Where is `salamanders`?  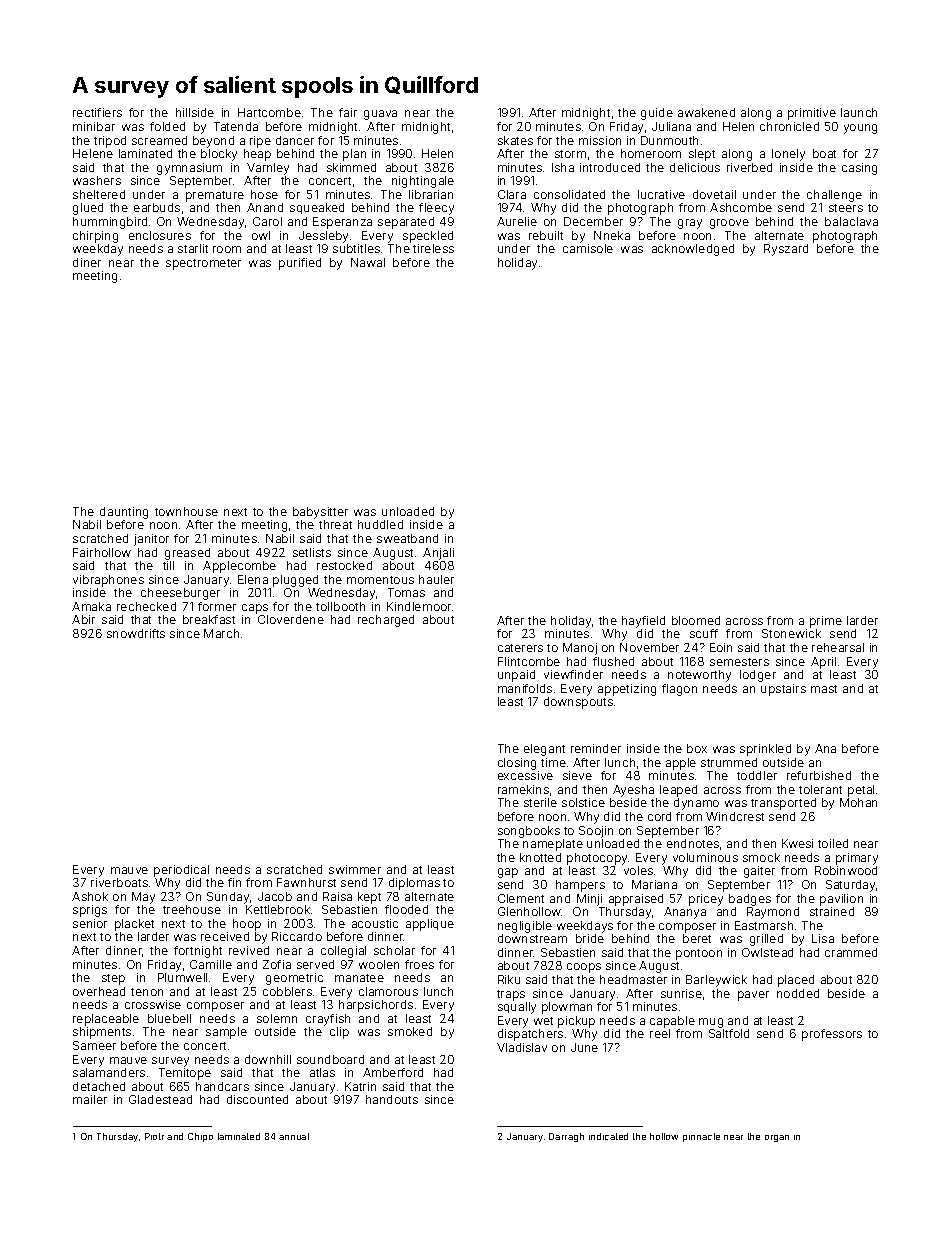 salamanders is located at coordinates (109, 1072).
